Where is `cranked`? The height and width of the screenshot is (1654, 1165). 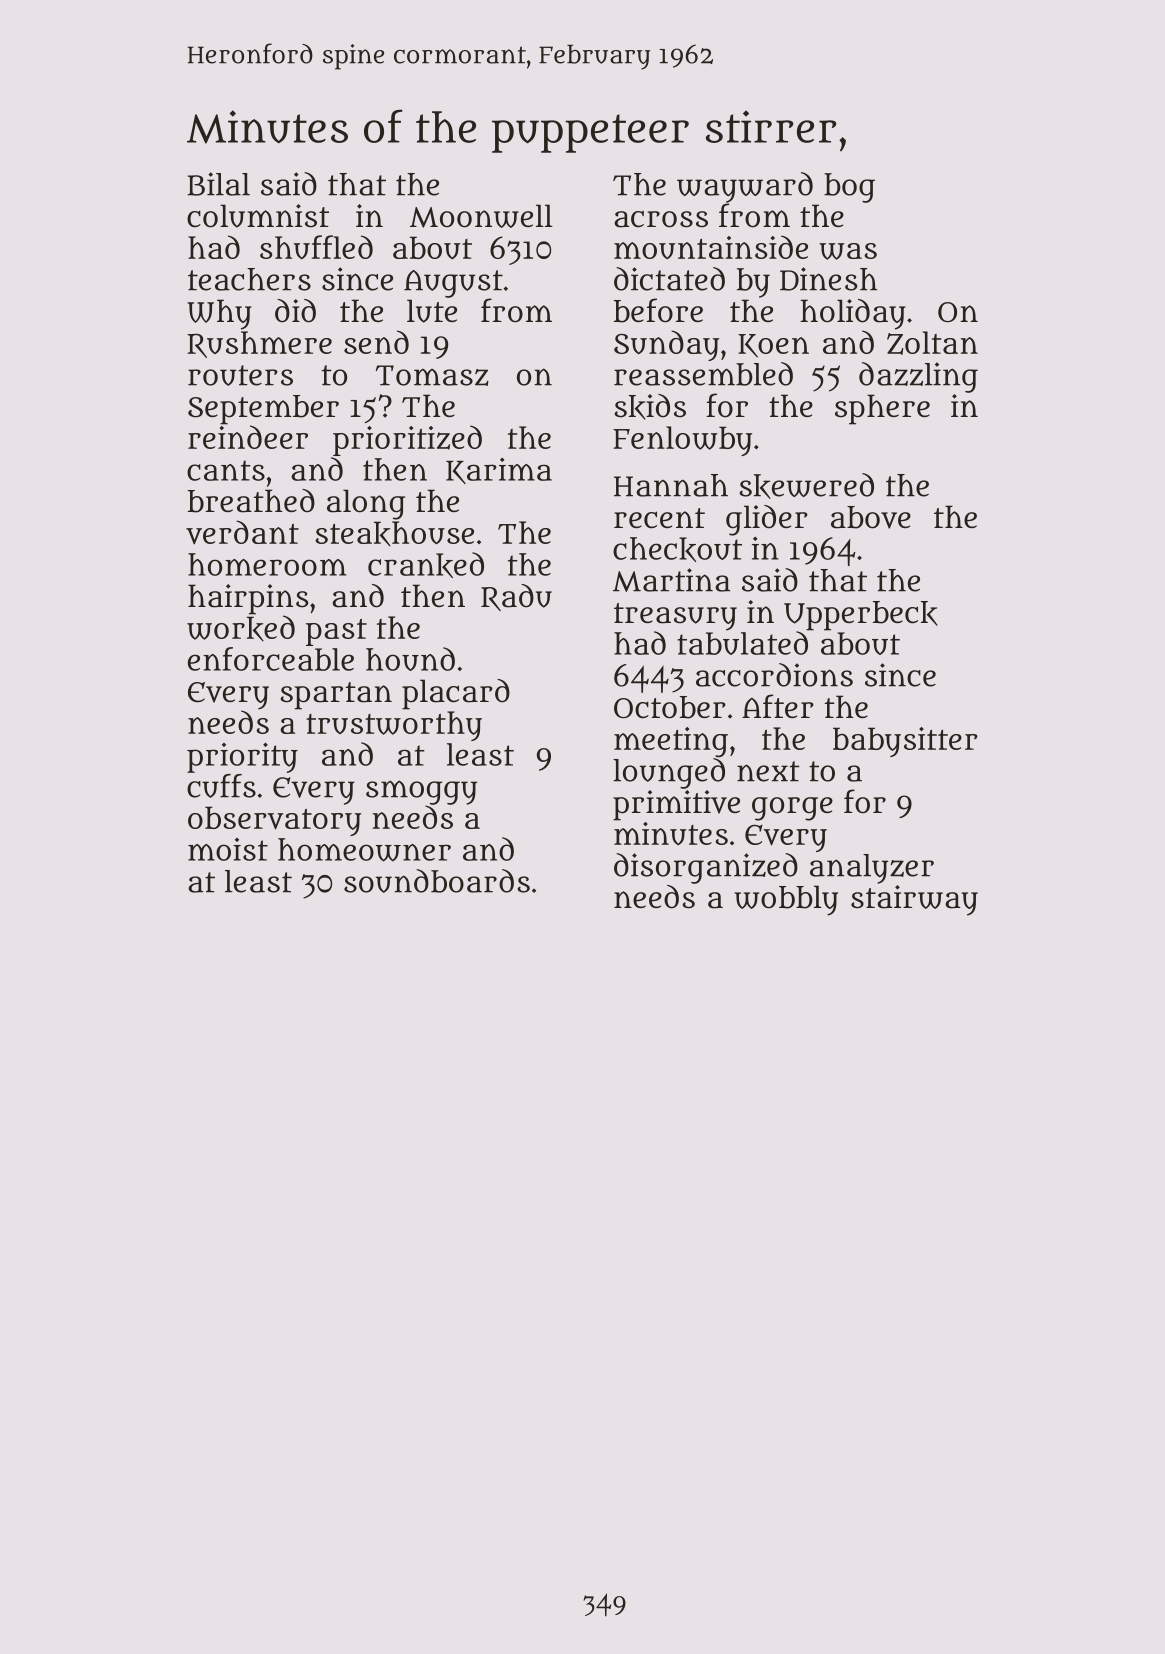
cranked is located at coordinates (426, 565).
